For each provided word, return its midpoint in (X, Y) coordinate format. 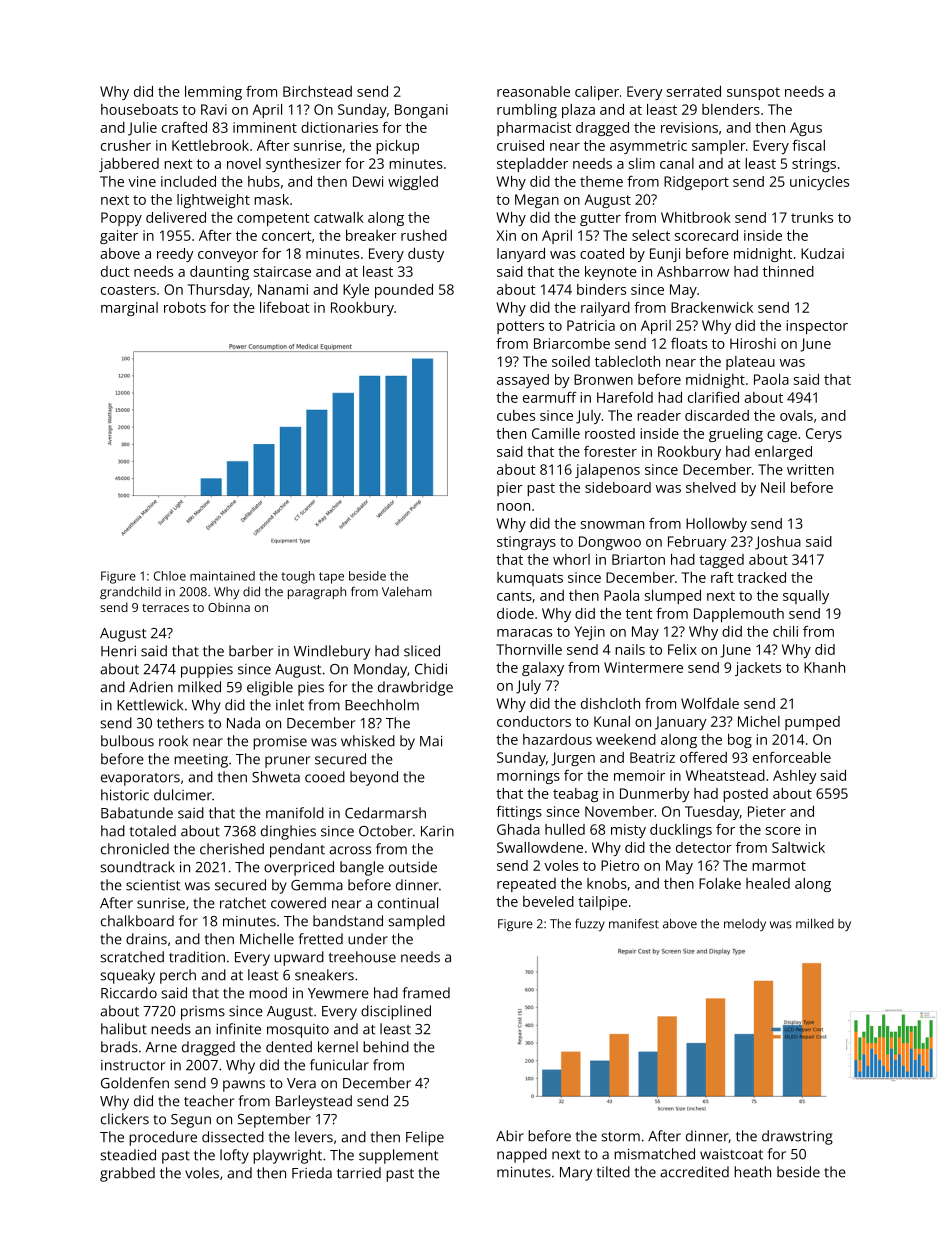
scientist (153, 885)
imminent (265, 127)
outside (413, 867)
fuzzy (590, 924)
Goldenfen (135, 1083)
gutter (600, 219)
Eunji (665, 255)
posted (745, 795)
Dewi (368, 181)
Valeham (407, 592)
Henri (118, 651)
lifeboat (284, 307)
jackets (758, 669)
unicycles (819, 183)
